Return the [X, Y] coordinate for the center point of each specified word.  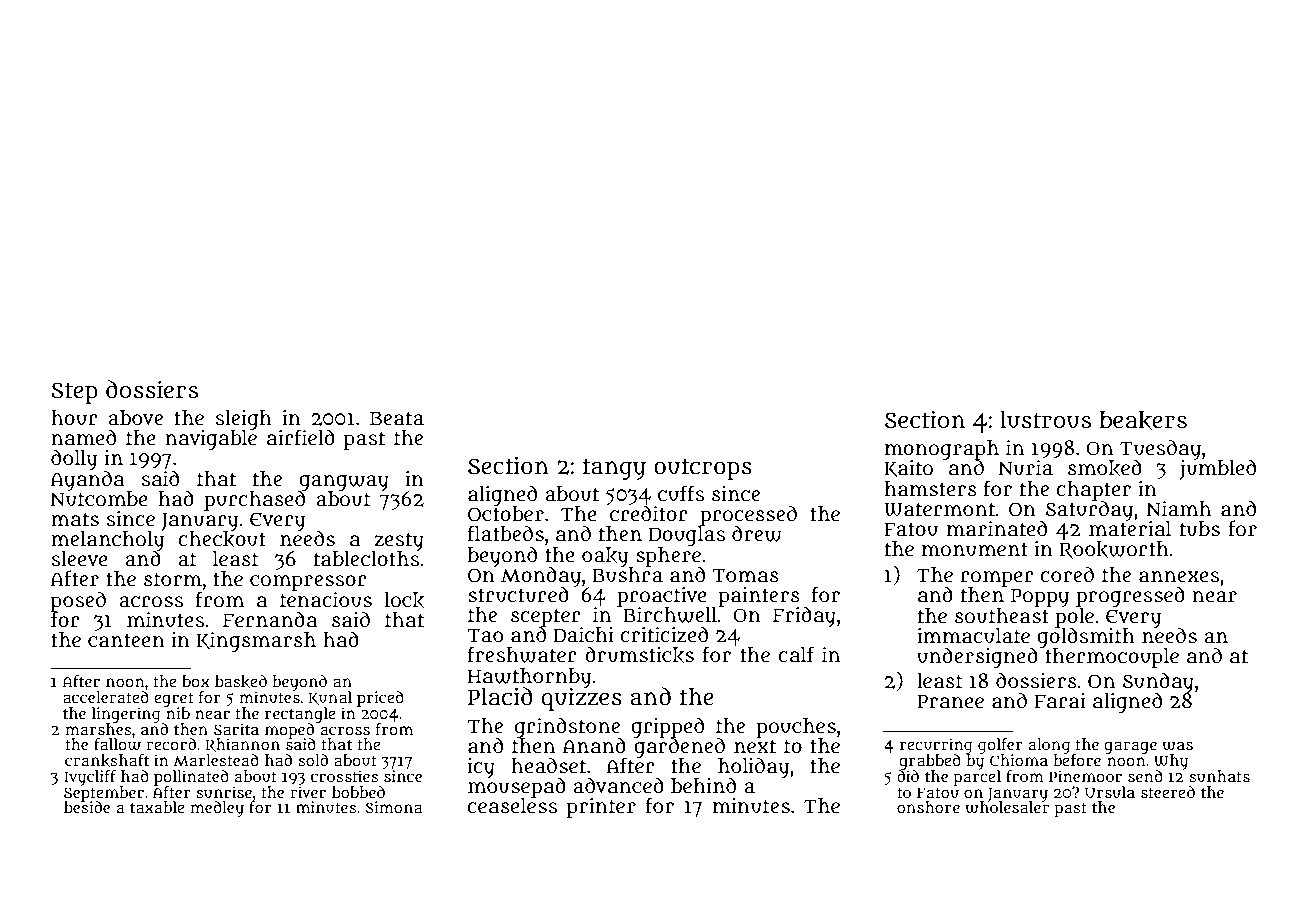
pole [1074, 617]
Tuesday [1160, 449]
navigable [211, 440]
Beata [397, 418]
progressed [1130, 596]
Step [74, 393]
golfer [1000, 746]
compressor [308, 583]
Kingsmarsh [256, 642]
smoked [1105, 468]
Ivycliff [90, 778]
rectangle [300, 715]
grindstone [567, 727]
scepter [545, 617]
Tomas [745, 576]
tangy [614, 469]
